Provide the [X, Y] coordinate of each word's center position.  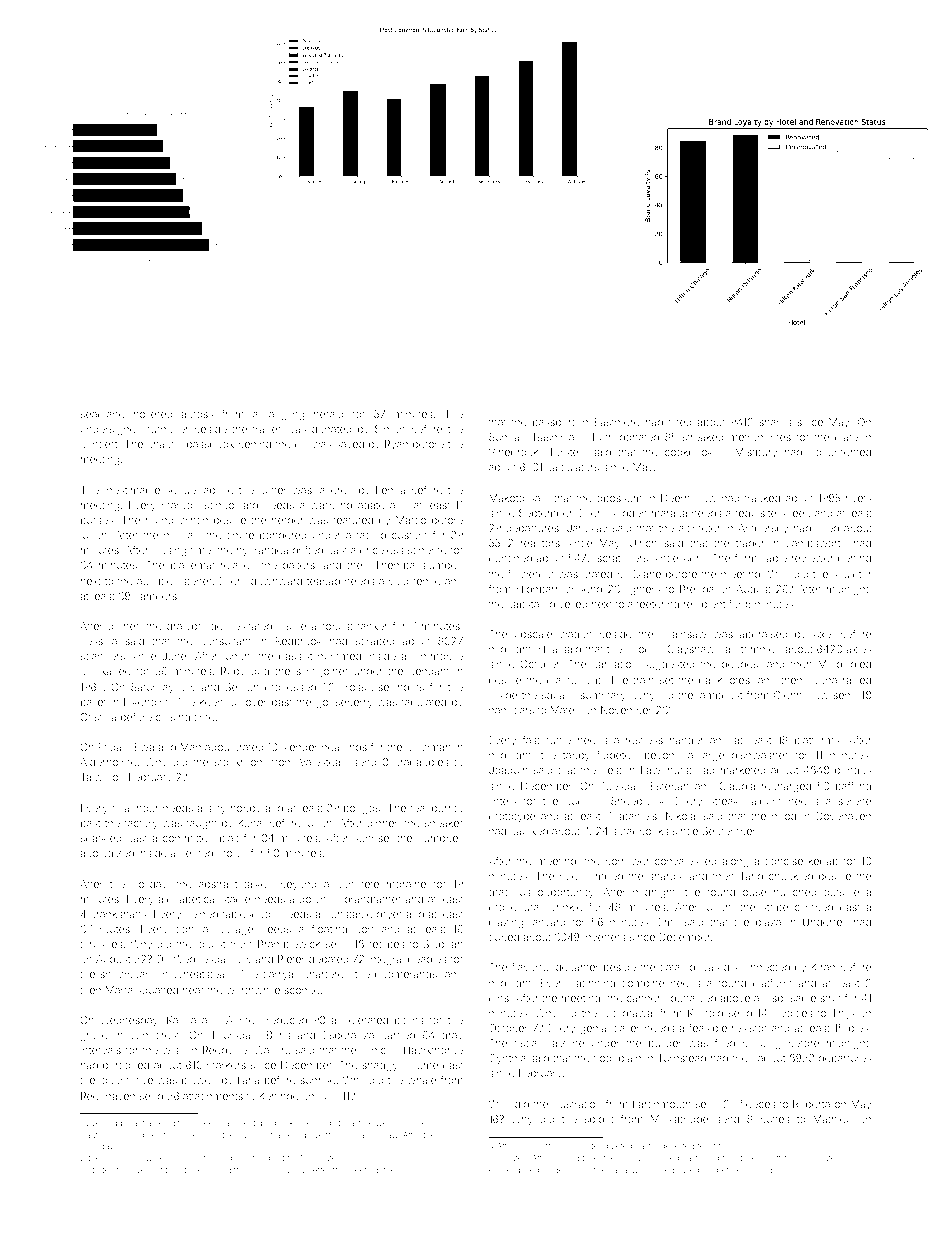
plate [846, 438]
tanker [373, 626]
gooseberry [344, 704]
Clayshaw [691, 650]
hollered [153, 414]
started [101, 1170]
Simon [390, 429]
